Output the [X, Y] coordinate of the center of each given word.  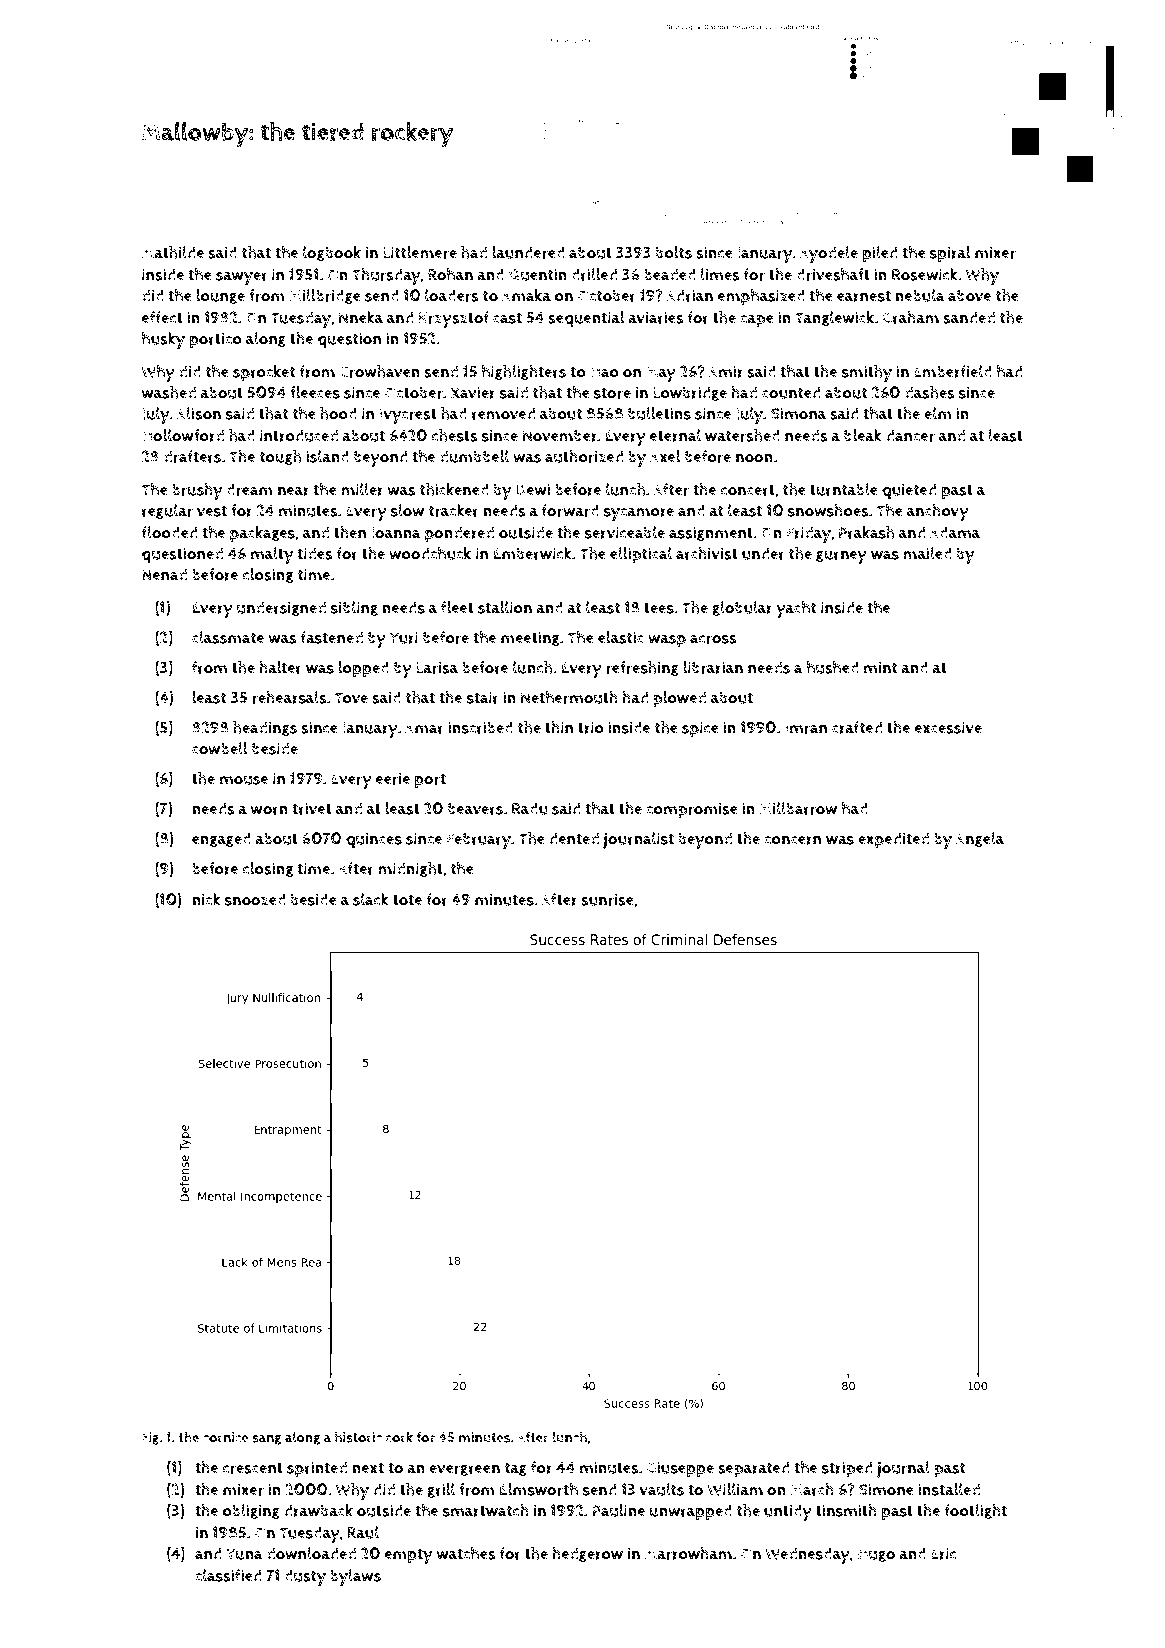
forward [570, 510]
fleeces [315, 392]
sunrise [607, 899]
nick [206, 899]
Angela [980, 839]
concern [792, 840]
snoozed [255, 899]
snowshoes [828, 510]
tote [407, 900]
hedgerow [587, 1554]
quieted [909, 491]
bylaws [355, 1577]
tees [659, 608]
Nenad [164, 574]
